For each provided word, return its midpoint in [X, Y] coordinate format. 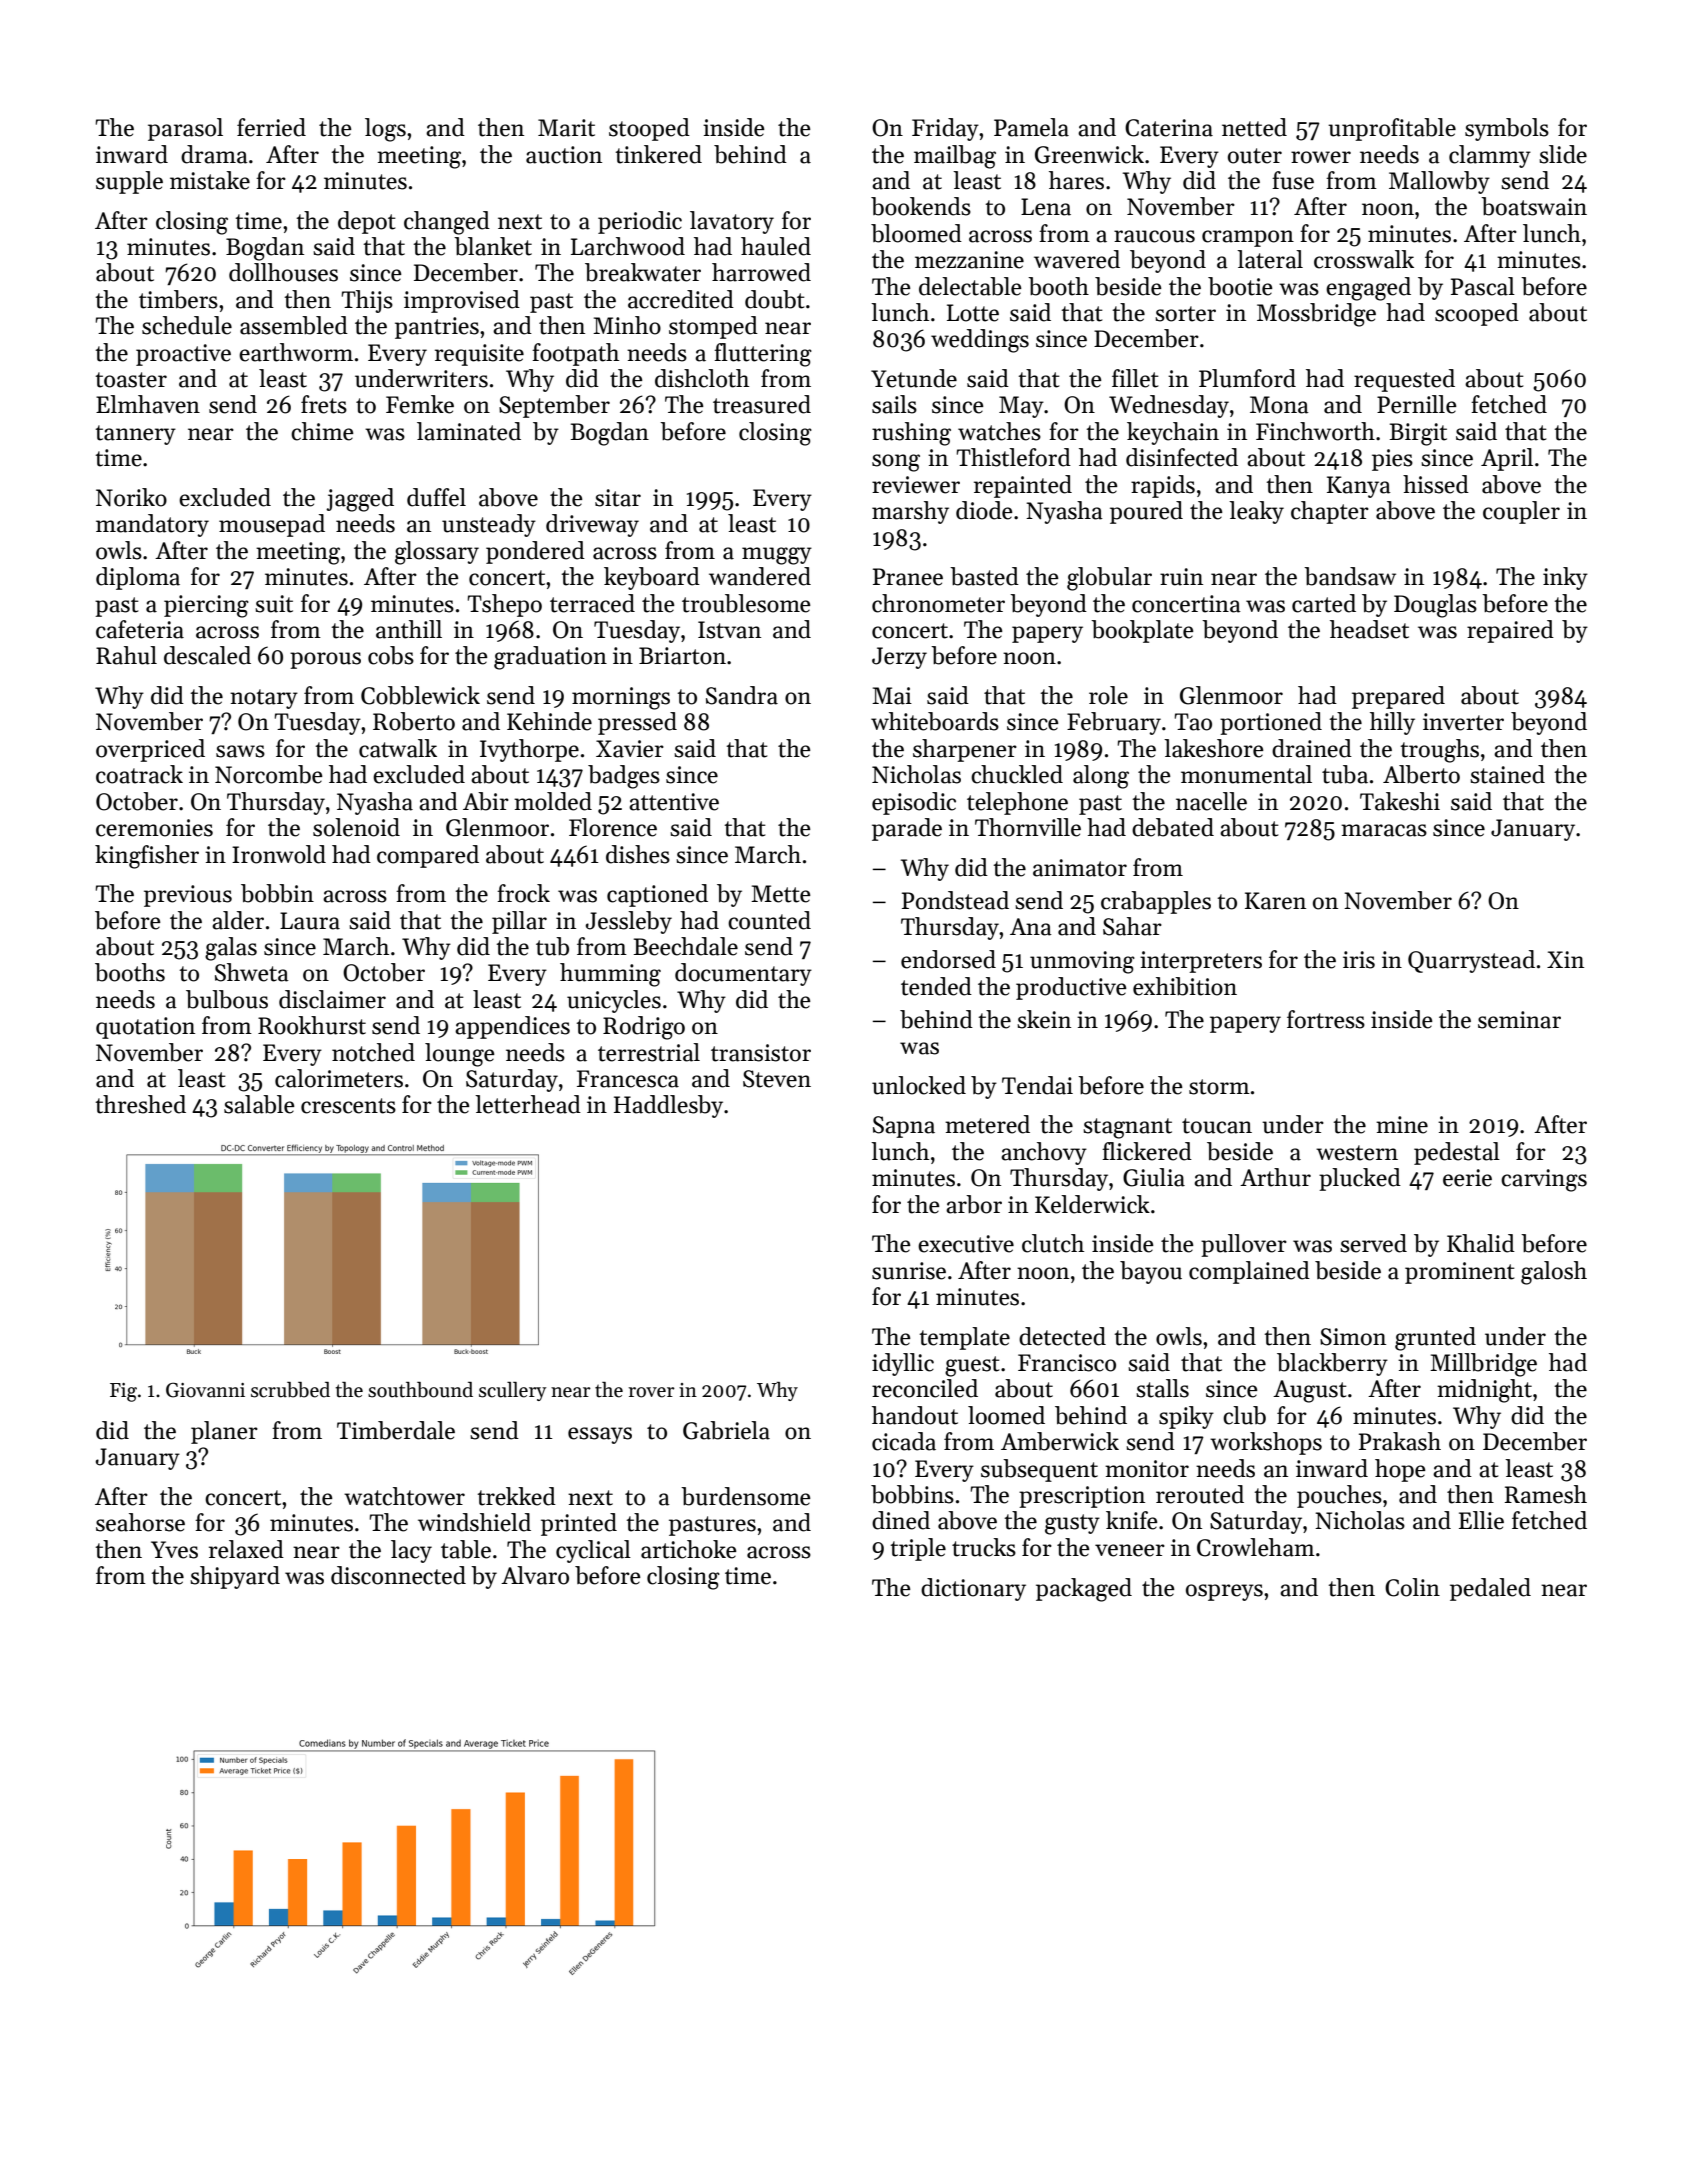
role [1108, 695]
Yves [174, 1550]
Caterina [1169, 128]
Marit [566, 128]
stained [1507, 774]
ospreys [1224, 1592]
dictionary [973, 1589]
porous [325, 660]
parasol [185, 129]
